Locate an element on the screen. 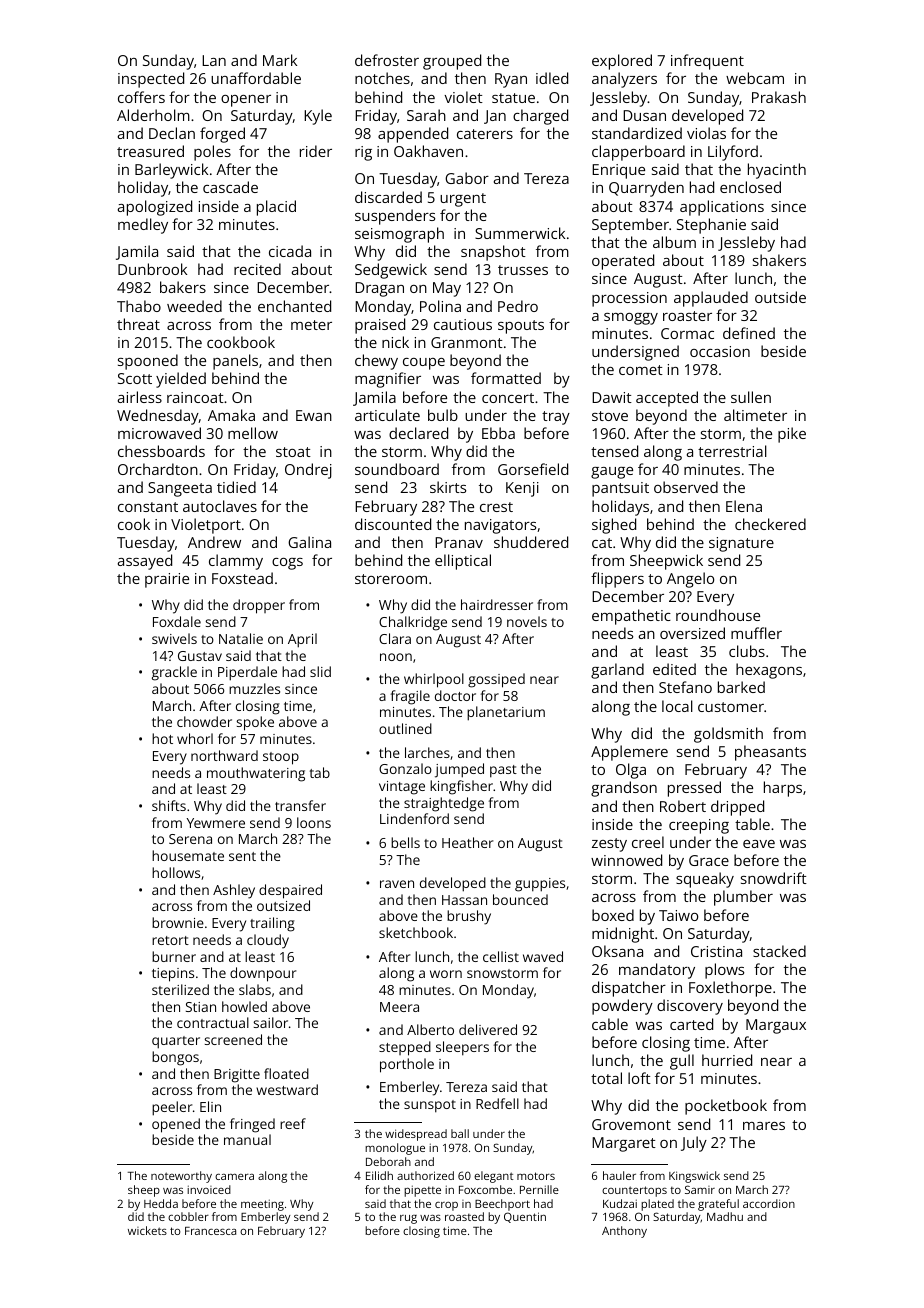  muzzles is located at coordinates (254, 688).
